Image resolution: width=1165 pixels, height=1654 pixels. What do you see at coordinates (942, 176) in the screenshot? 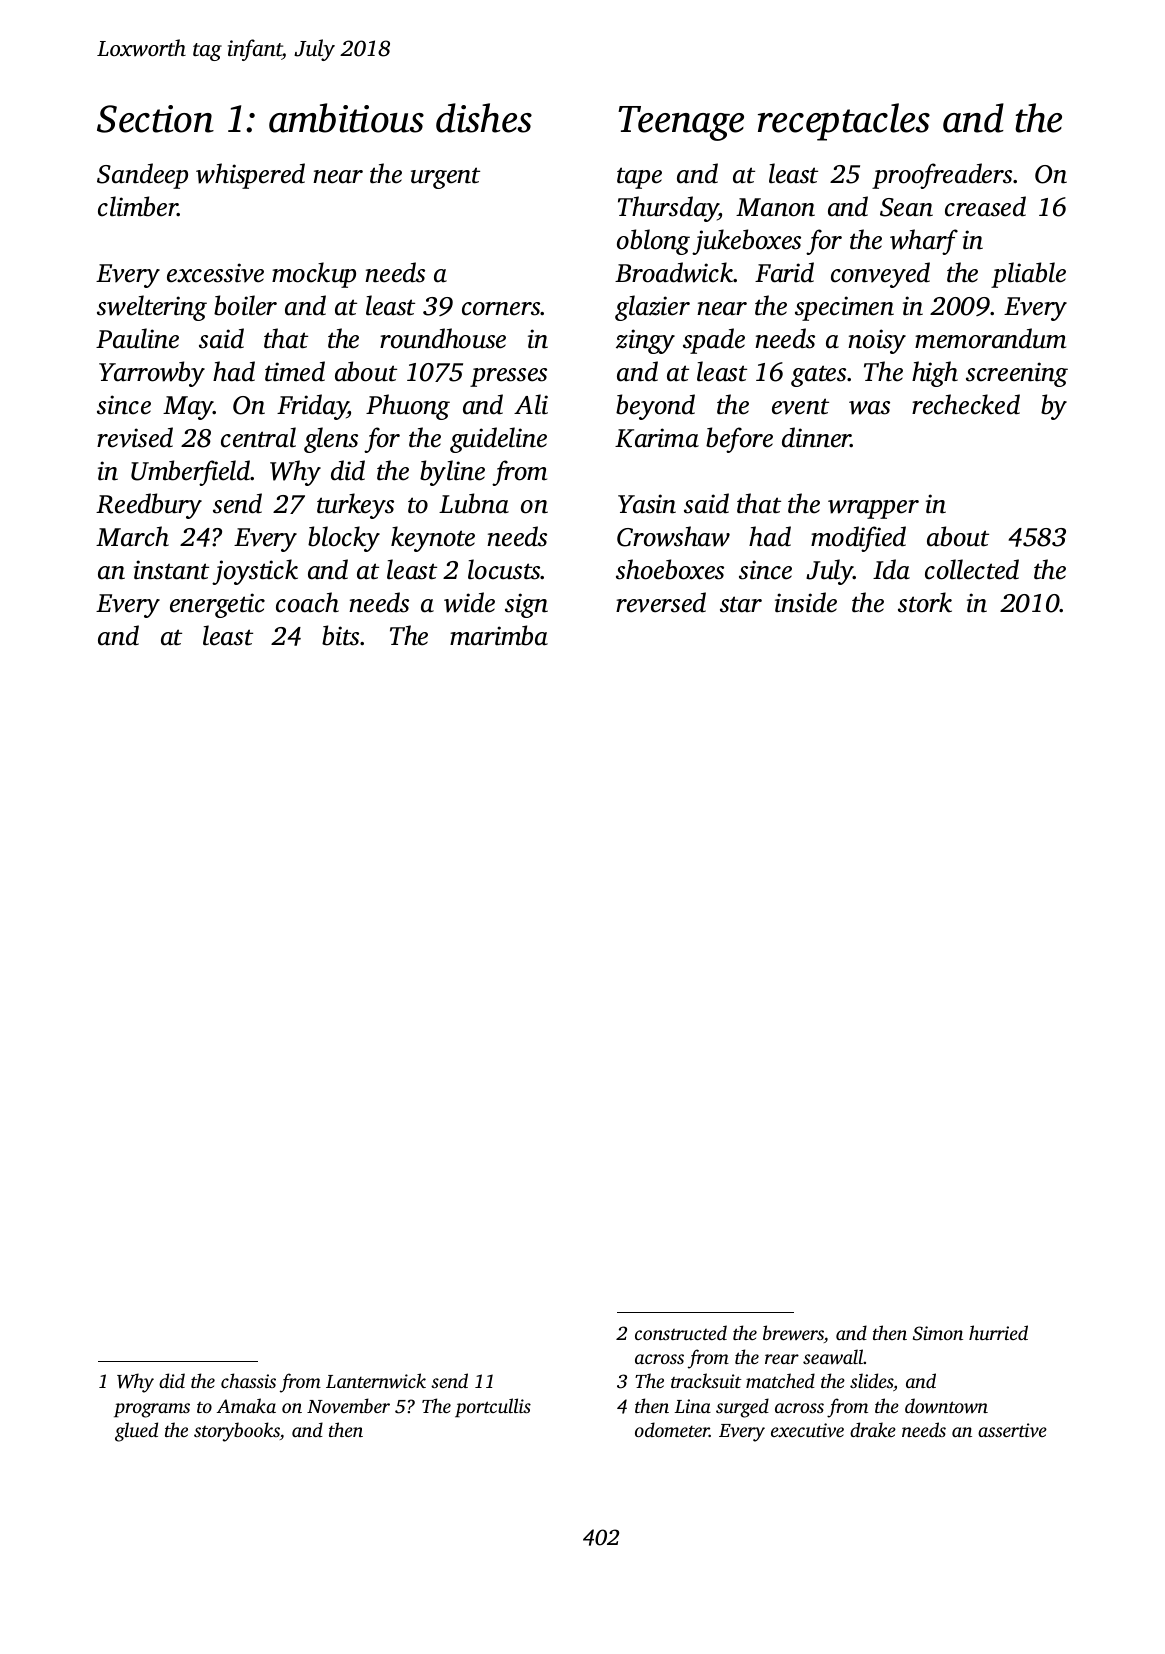
I see `proofreaders` at bounding box center [942, 176].
